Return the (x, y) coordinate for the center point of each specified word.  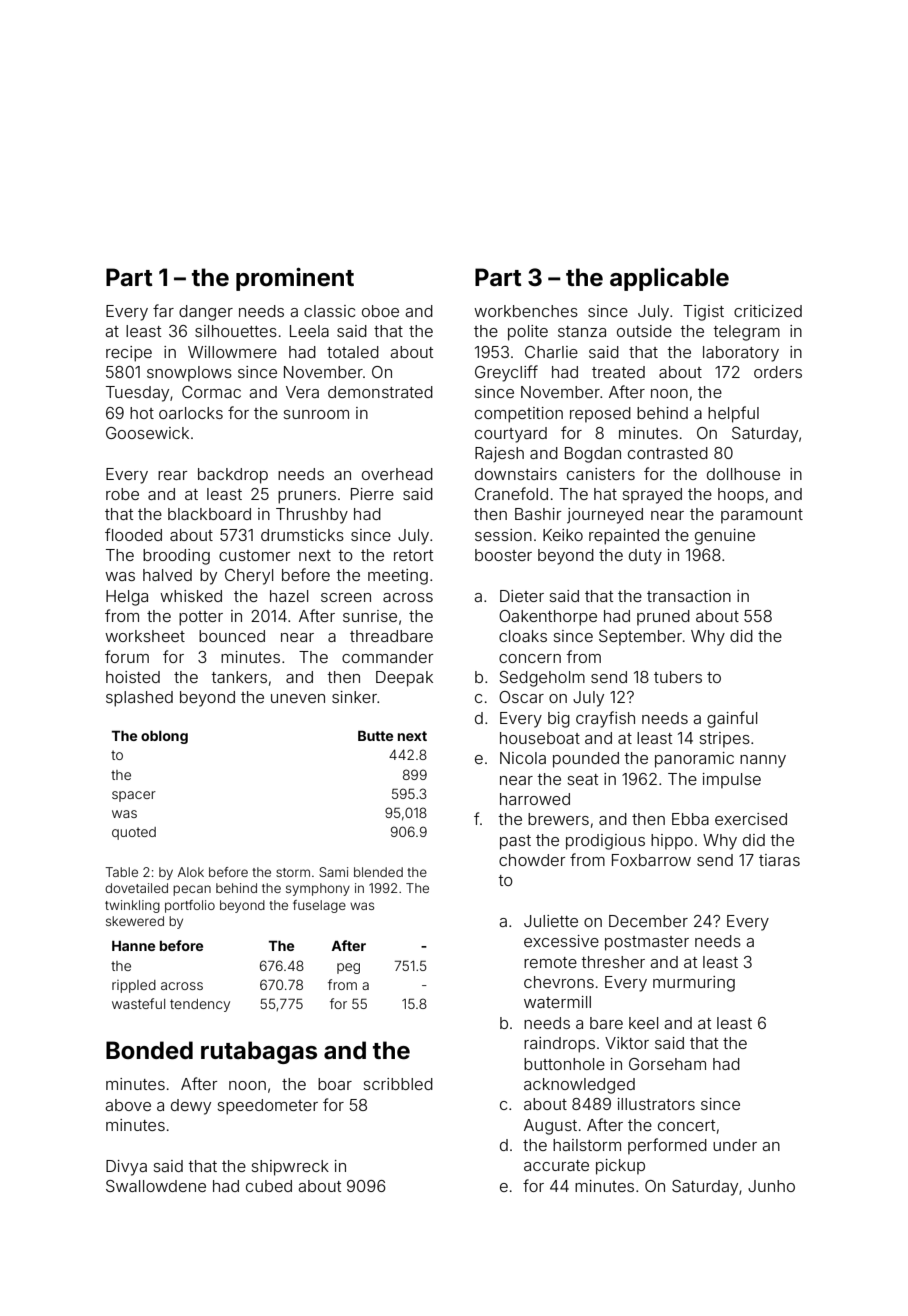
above (128, 1105)
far (163, 310)
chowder (532, 860)
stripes (725, 740)
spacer (134, 796)
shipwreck (290, 1168)
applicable (669, 279)
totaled (353, 352)
